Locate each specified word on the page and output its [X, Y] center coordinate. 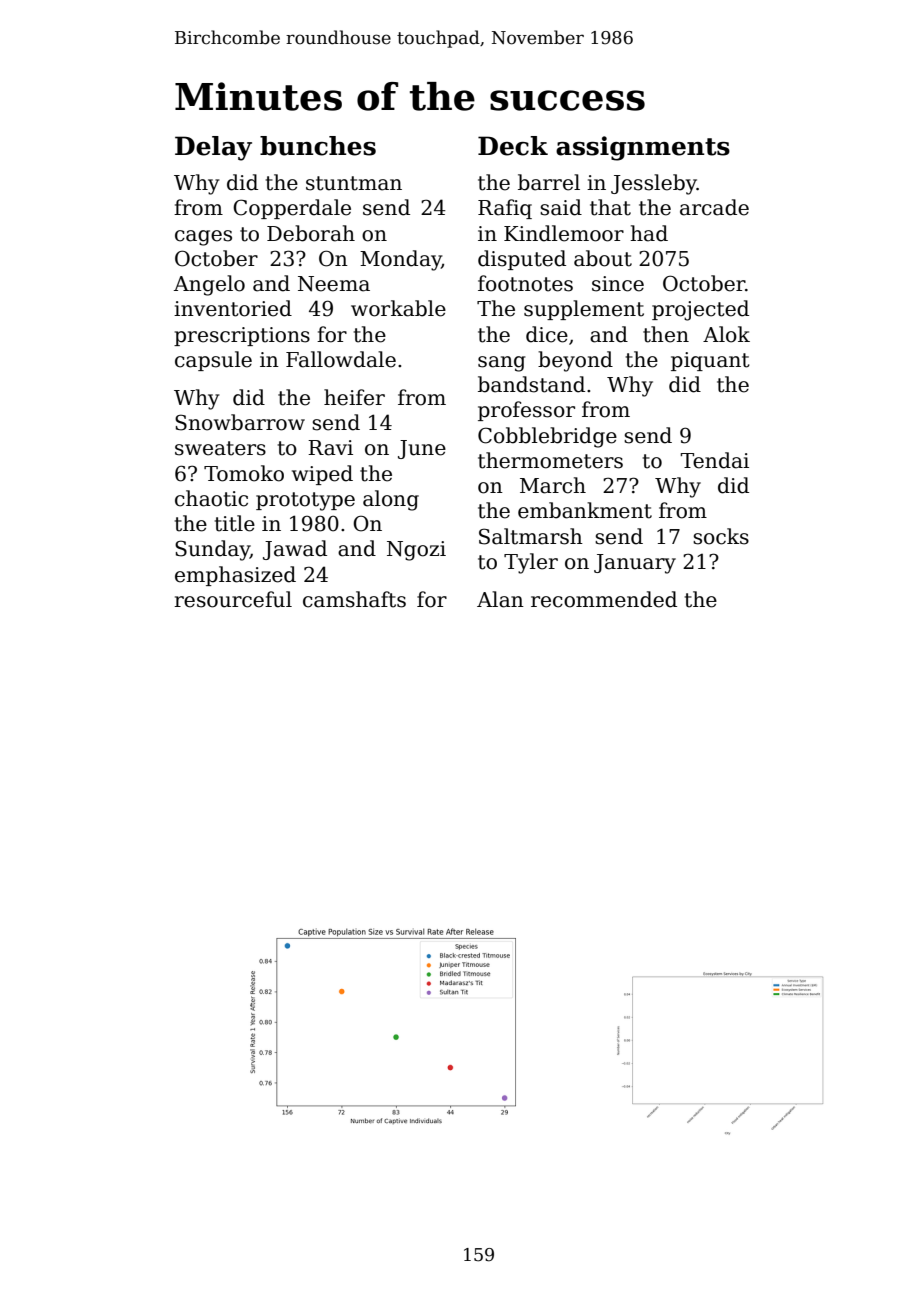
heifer [354, 397]
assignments [643, 148]
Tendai [715, 460]
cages [203, 238]
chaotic [211, 498]
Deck [513, 146]
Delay [213, 148]
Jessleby [654, 184]
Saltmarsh [531, 536]
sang [502, 364]
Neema [334, 284]
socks [721, 536]
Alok [726, 334]
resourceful [233, 599]
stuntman [354, 183]
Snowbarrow [240, 422]
